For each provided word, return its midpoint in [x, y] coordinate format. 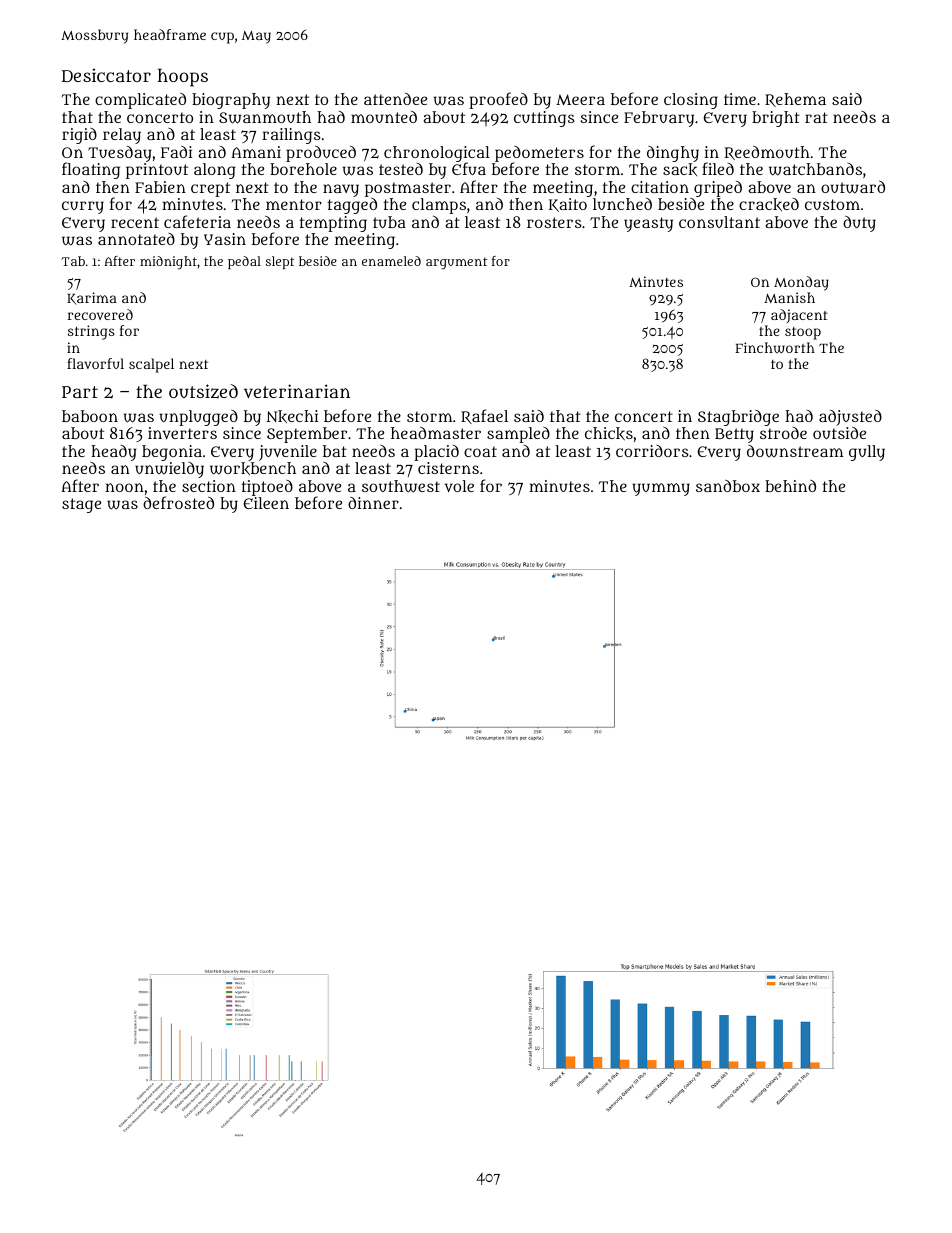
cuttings [544, 119]
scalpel [151, 365]
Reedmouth [767, 153]
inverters [182, 433]
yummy [661, 489]
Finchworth [775, 348]
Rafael [484, 416]
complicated [140, 101]
